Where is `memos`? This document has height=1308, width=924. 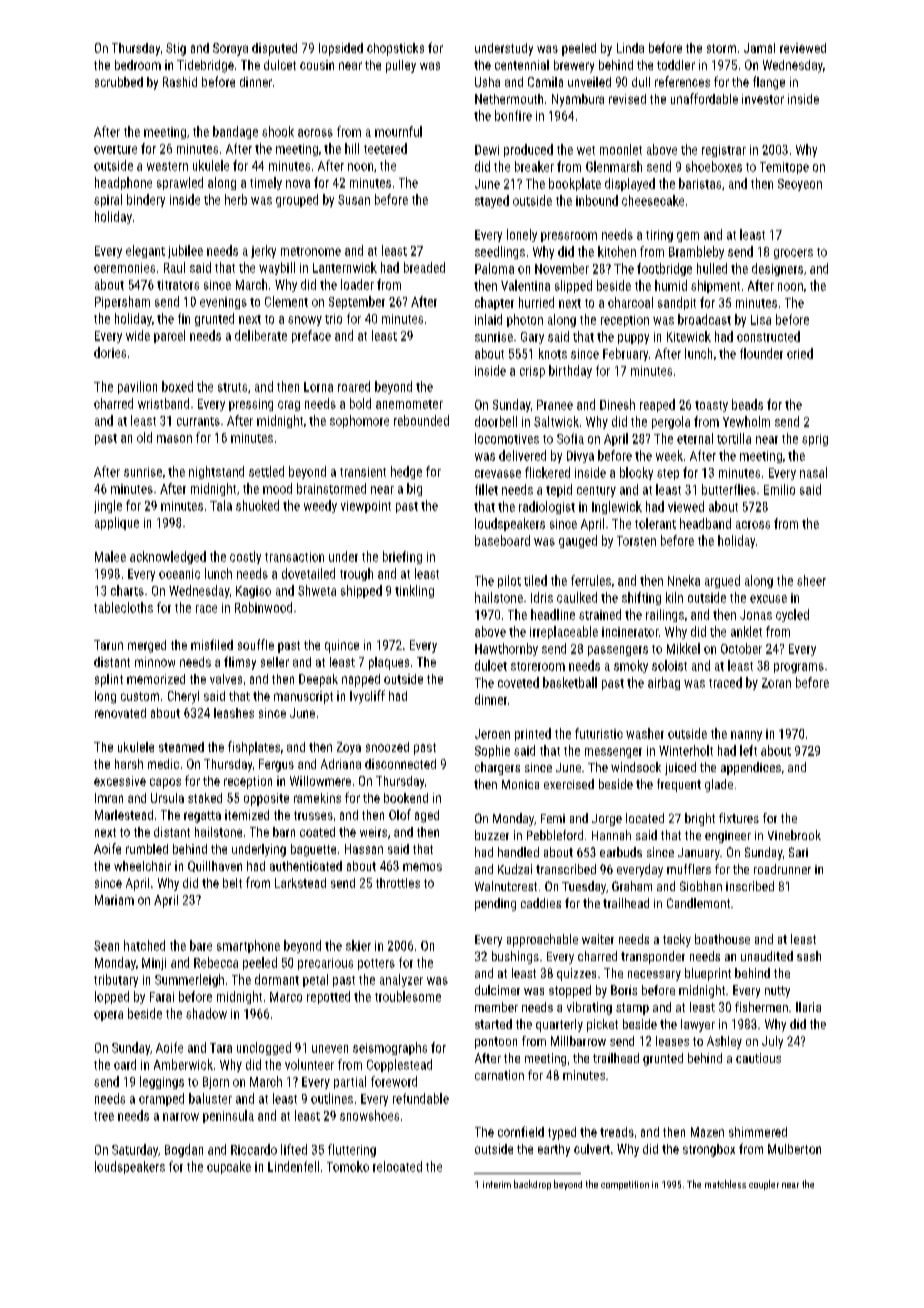 memos is located at coordinates (422, 867).
